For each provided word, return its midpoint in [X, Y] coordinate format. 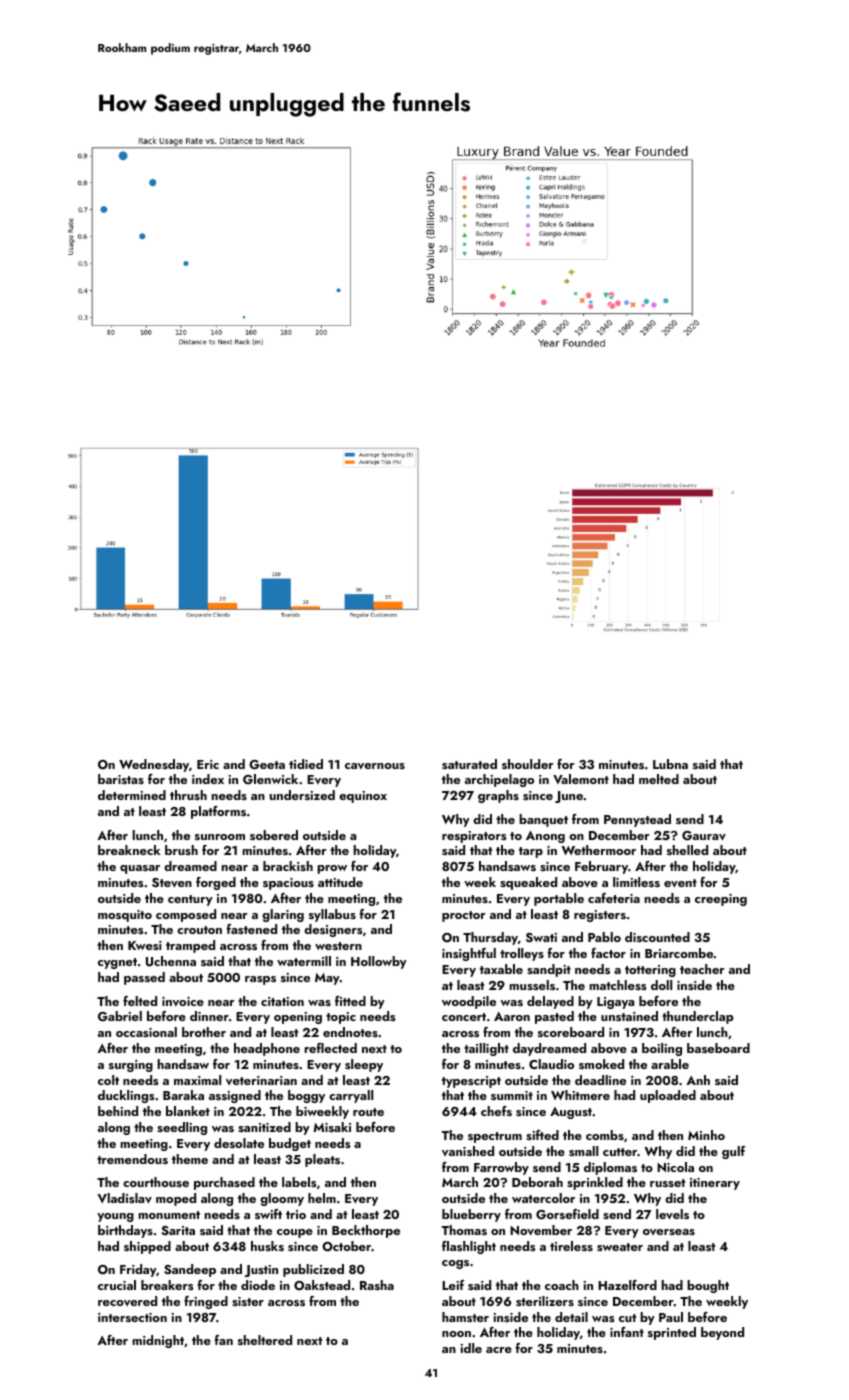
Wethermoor [598, 850]
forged [216, 883]
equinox [363, 797]
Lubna [670, 764]
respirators [474, 837]
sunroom [220, 837]
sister [248, 1301]
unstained [629, 1016]
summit [512, 1095]
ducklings [126, 1096]
